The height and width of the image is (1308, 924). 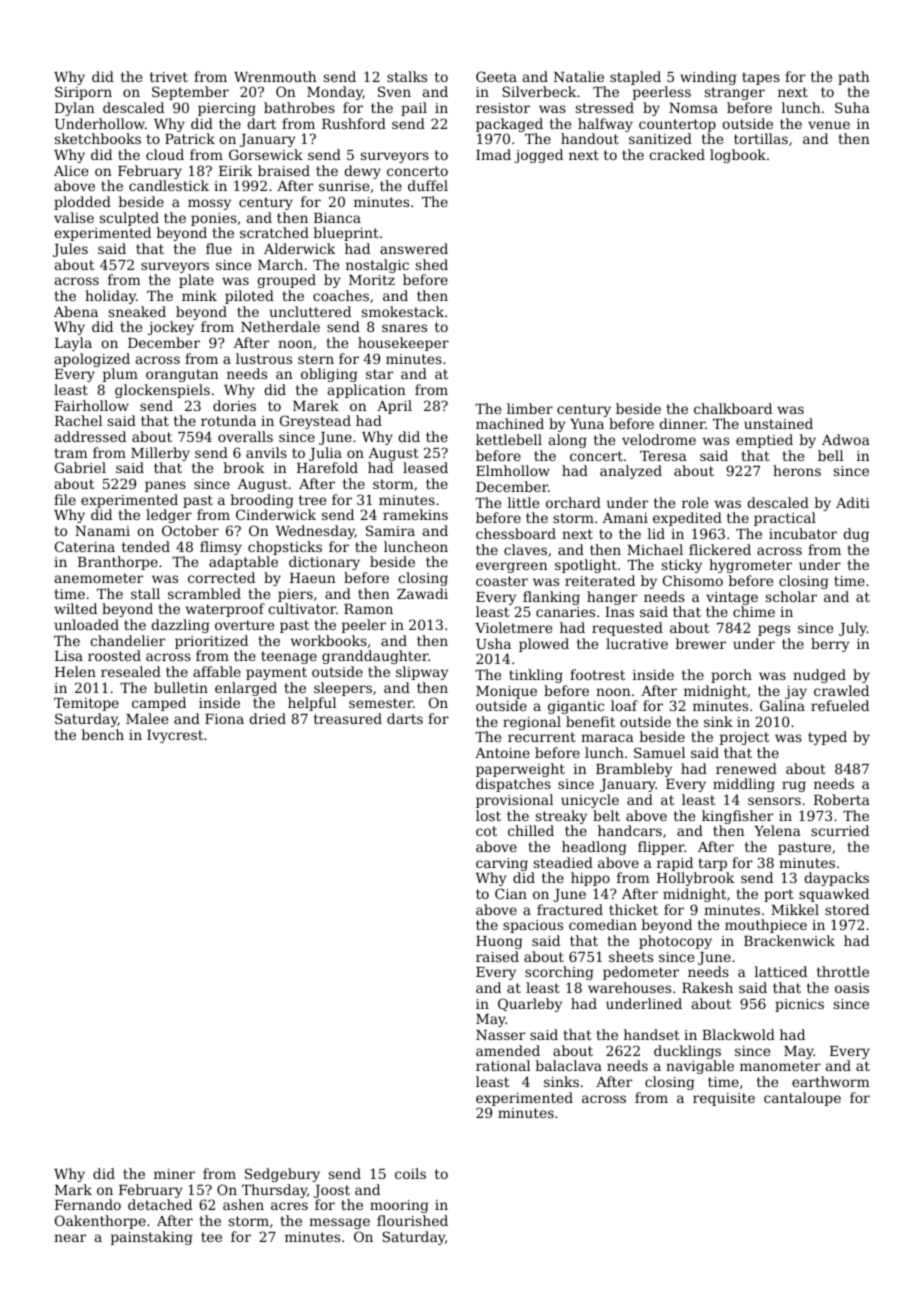 What do you see at coordinates (856, 535) in the image?
I see `dug` at bounding box center [856, 535].
